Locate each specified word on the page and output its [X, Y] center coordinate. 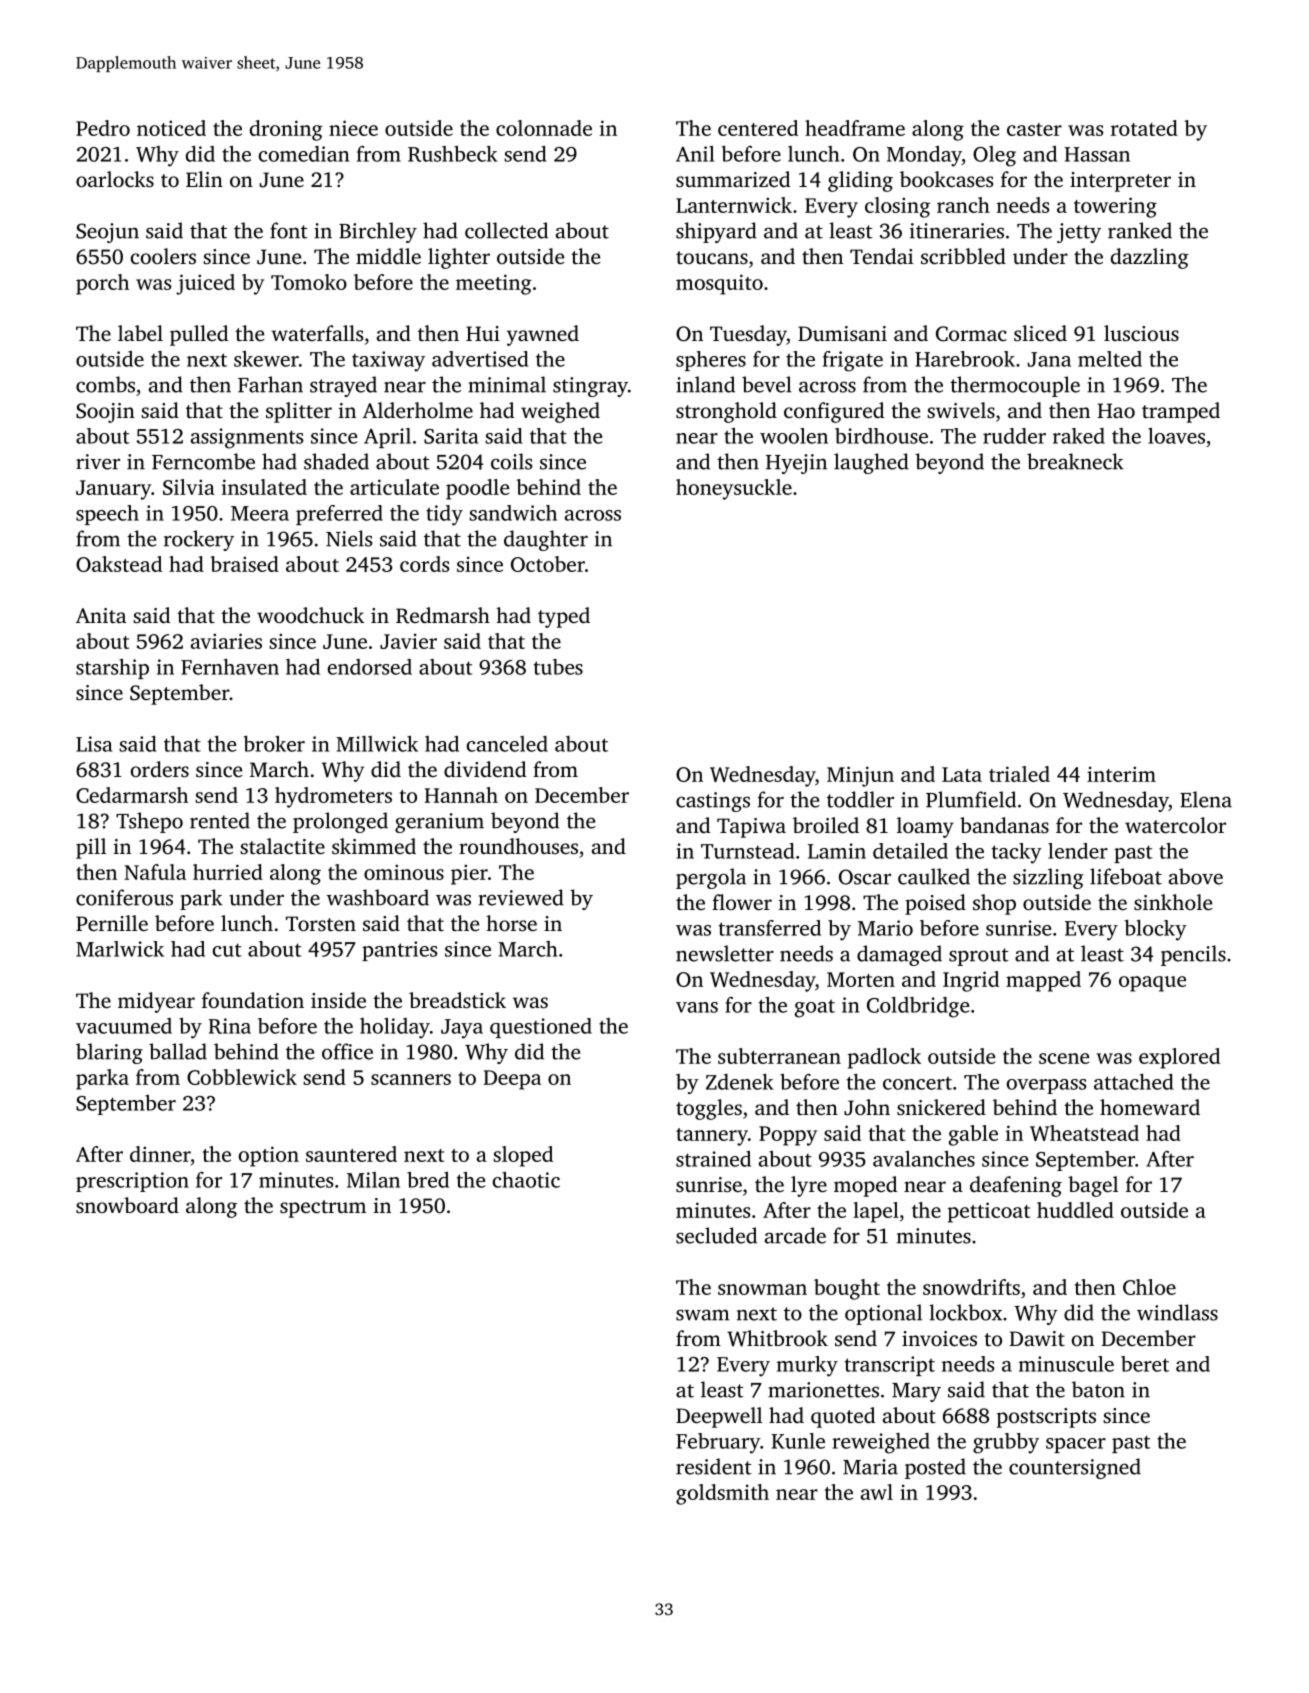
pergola [711, 878]
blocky [1156, 930]
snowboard [127, 1205]
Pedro [103, 128]
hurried [228, 872]
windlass [1177, 1312]
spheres [711, 361]
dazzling [1150, 258]
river [98, 462]
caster [1034, 129]
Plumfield [971, 799]
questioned [541, 1028]
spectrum [323, 1209]
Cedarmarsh [132, 795]
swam [703, 1315]
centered [758, 128]
